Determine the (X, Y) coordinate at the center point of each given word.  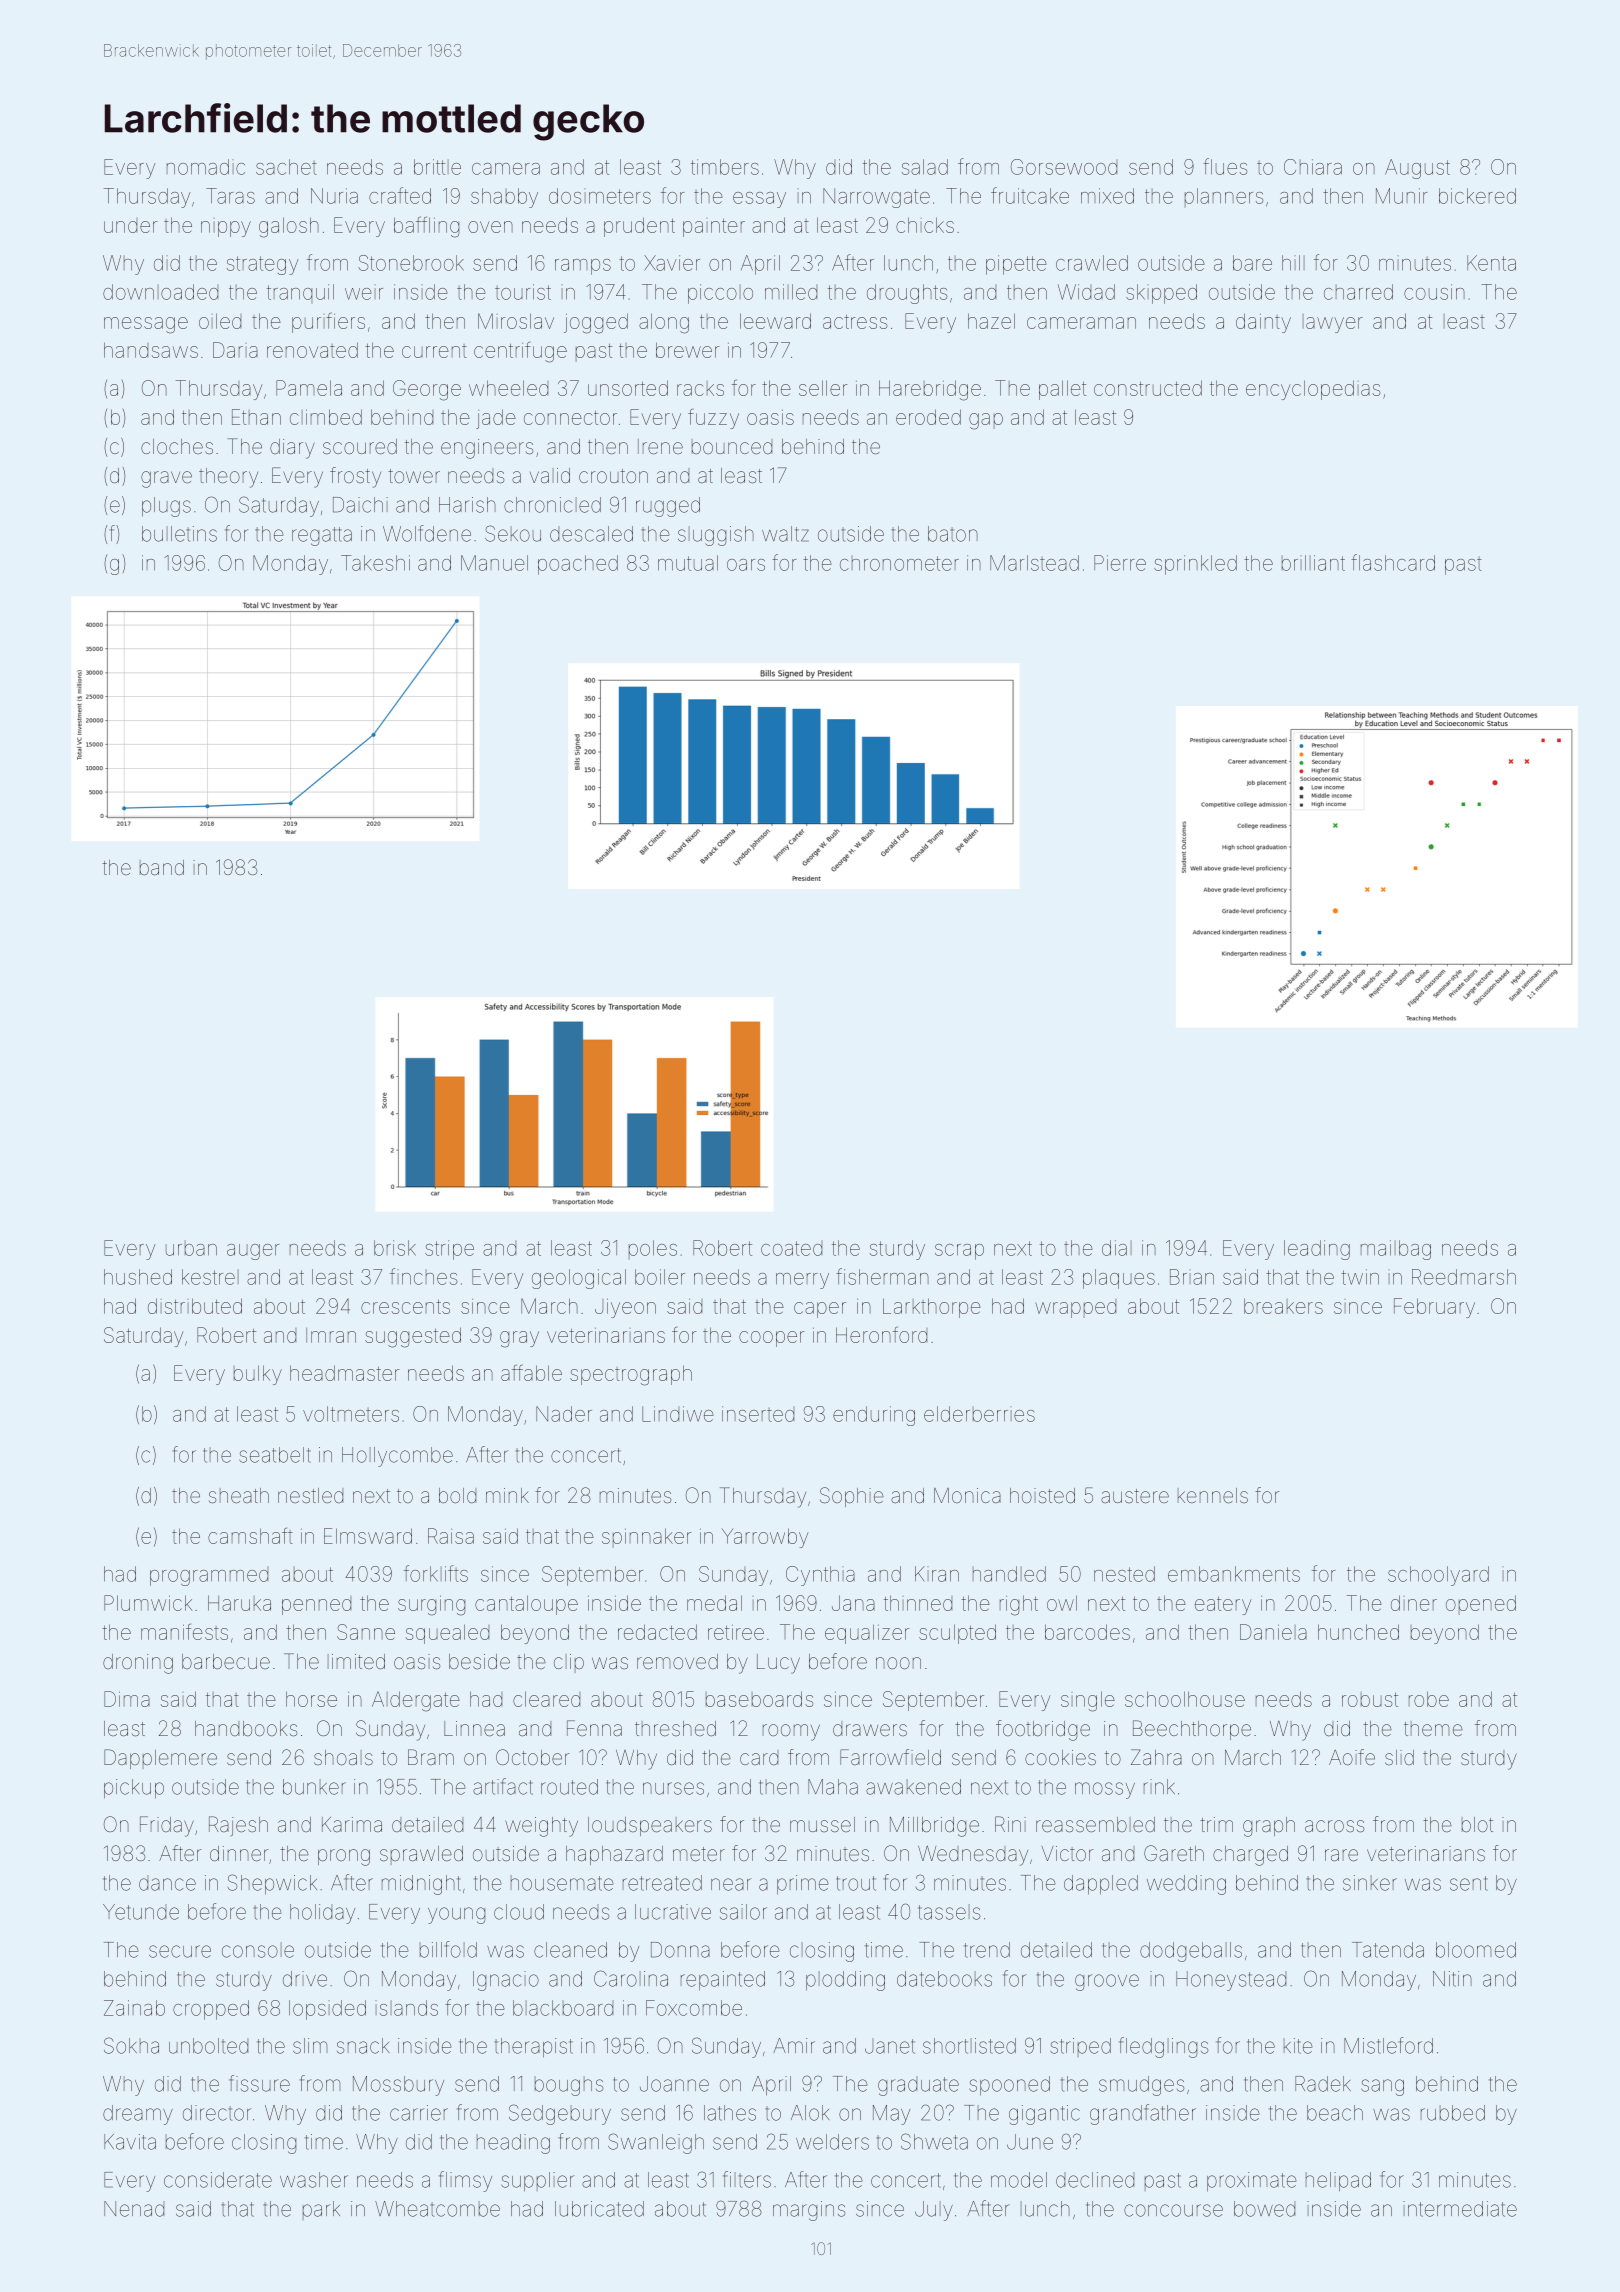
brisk (395, 1248)
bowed (1264, 2209)
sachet (286, 167)
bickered (1477, 196)
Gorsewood (1064, 167)
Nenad (134, 2209)
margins (809, 2211)
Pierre (1120, 563)
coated (791, 1248)
